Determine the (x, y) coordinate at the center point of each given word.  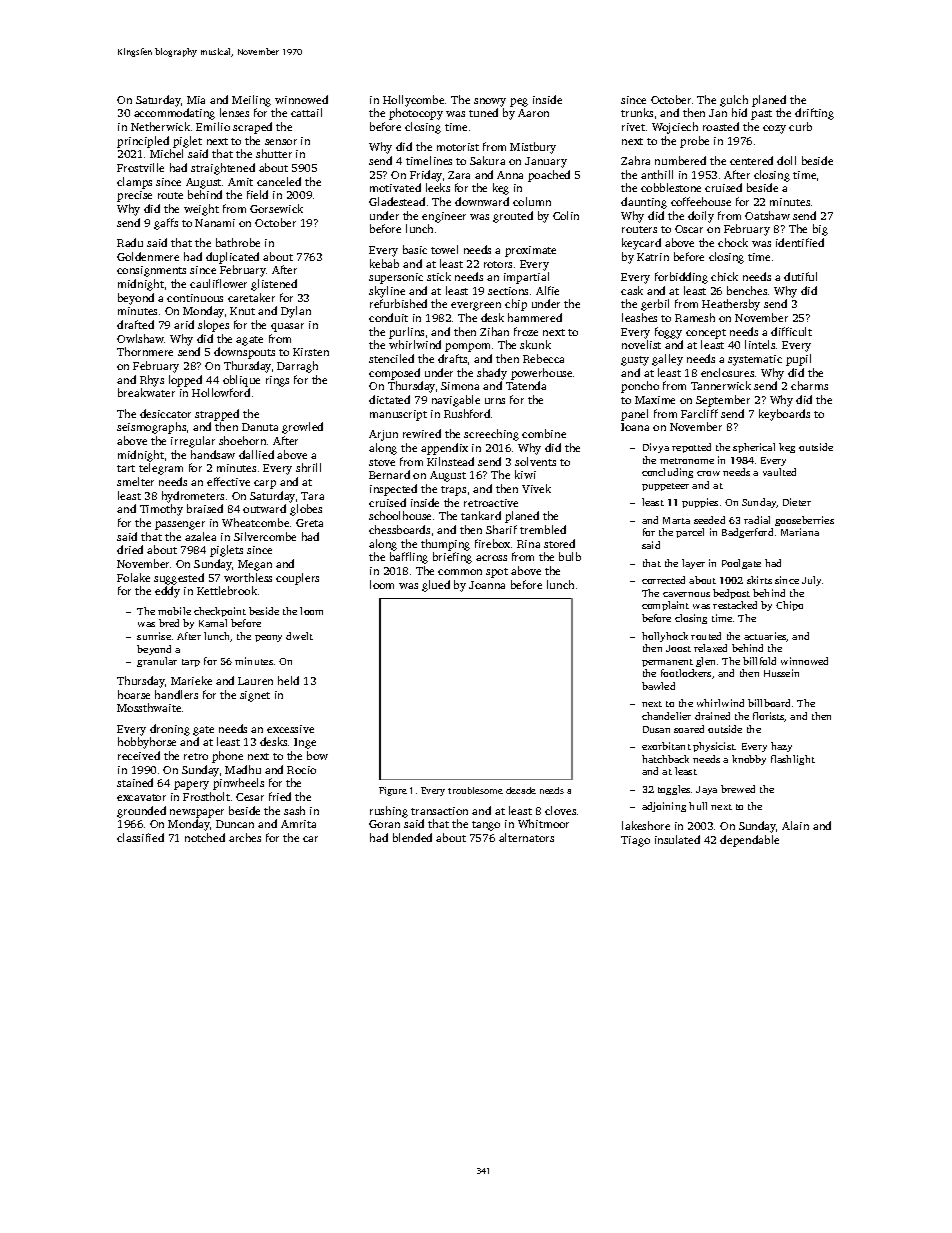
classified (140, 837)
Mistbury (533, 148)
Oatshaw (767, 215)
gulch (734, 101)
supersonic (396, 278)
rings (277, 381)
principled (143, 142)
